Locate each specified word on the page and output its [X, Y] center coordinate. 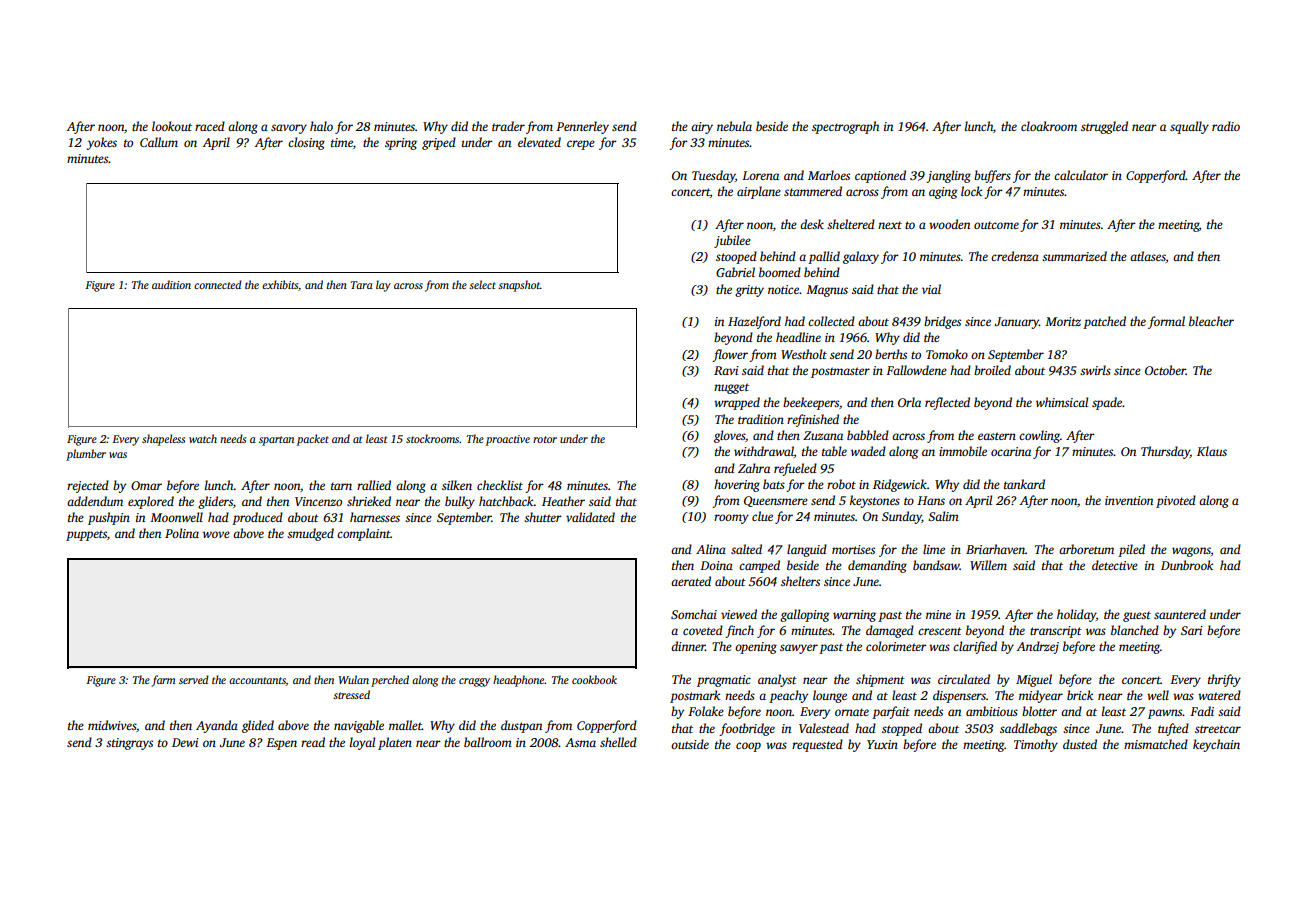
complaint [363, 534]
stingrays [129, 744]
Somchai [694, 614]
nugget [731, 388]
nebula [734, 126]
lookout [172, 126]
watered [1219, 695]
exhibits [280, 284]
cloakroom [1049, 126]
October [1165, 370]
